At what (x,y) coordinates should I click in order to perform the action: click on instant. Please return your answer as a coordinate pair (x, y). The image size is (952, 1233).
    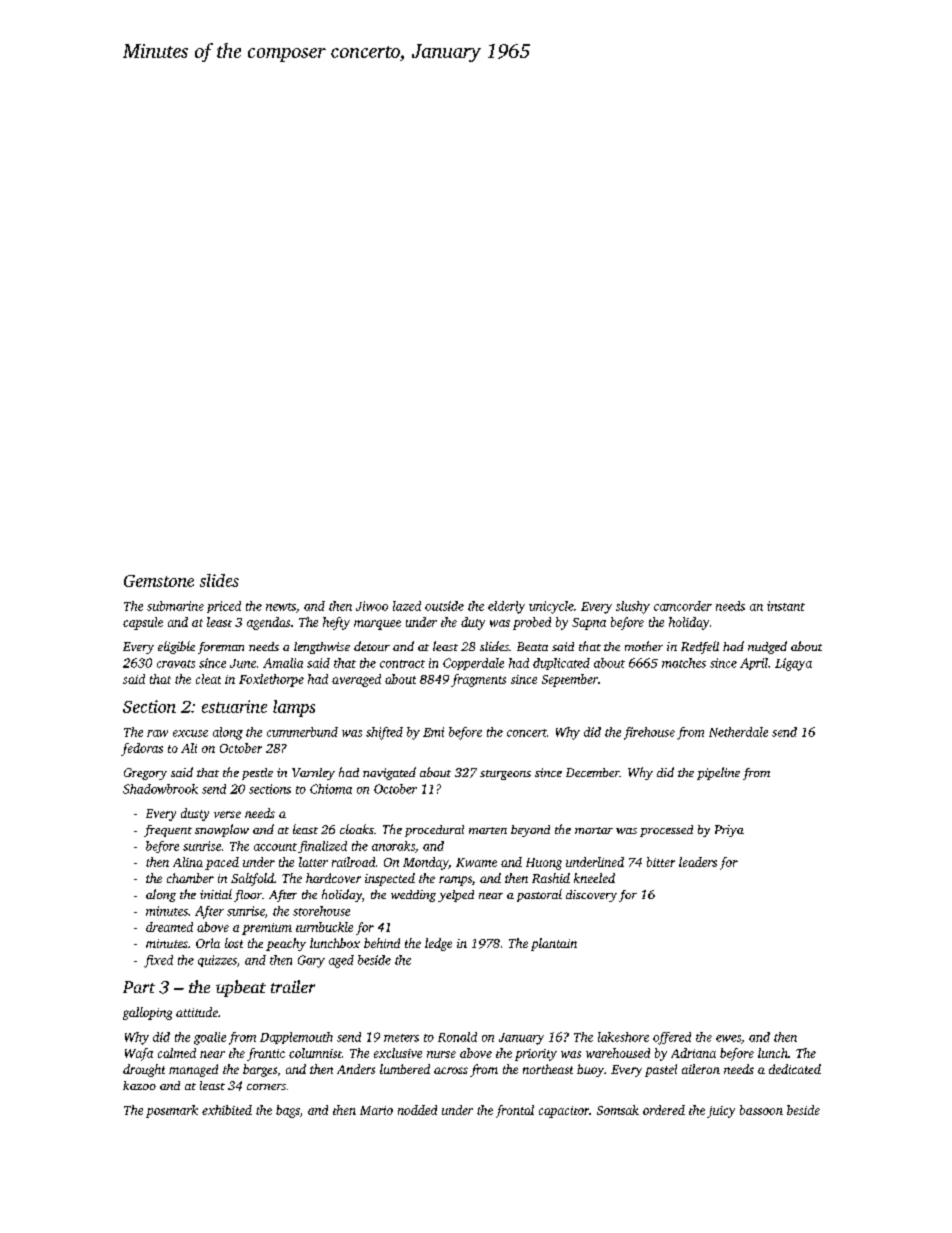
    Looking at the image, I should click on (786, 606).
